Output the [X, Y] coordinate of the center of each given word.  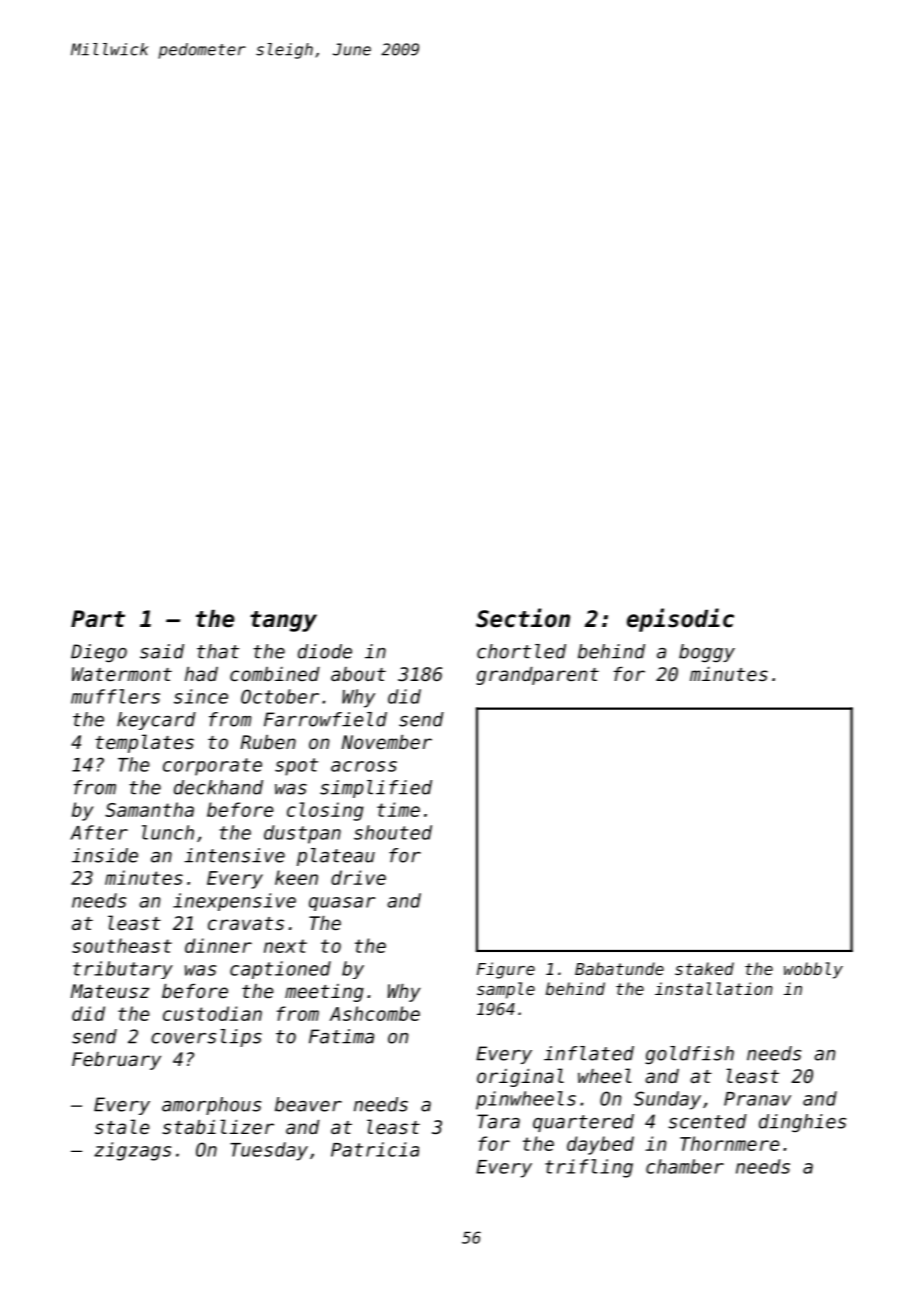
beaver [308, 1104]
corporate [212, 767]
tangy [283, 621]
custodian [212, 1013]
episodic [680, 620]
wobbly [813, 970]
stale [122, 1126]
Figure [506, 970]
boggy [707, 653]
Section [523, 618]
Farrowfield [325, 719]
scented [707, 1121]
